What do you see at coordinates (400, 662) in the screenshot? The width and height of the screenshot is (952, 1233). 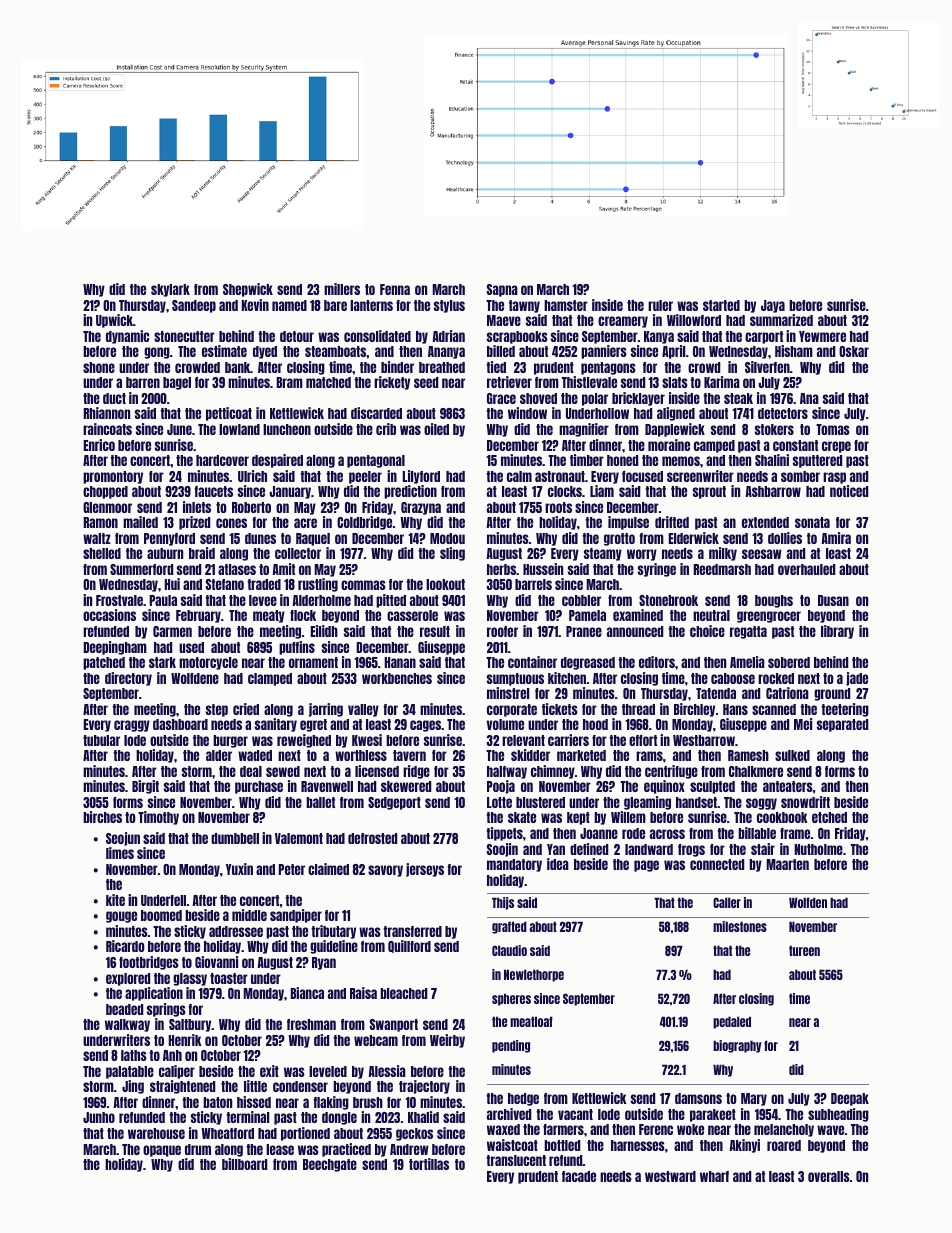 I see `Hanan` at bounding box center [400, 662].
